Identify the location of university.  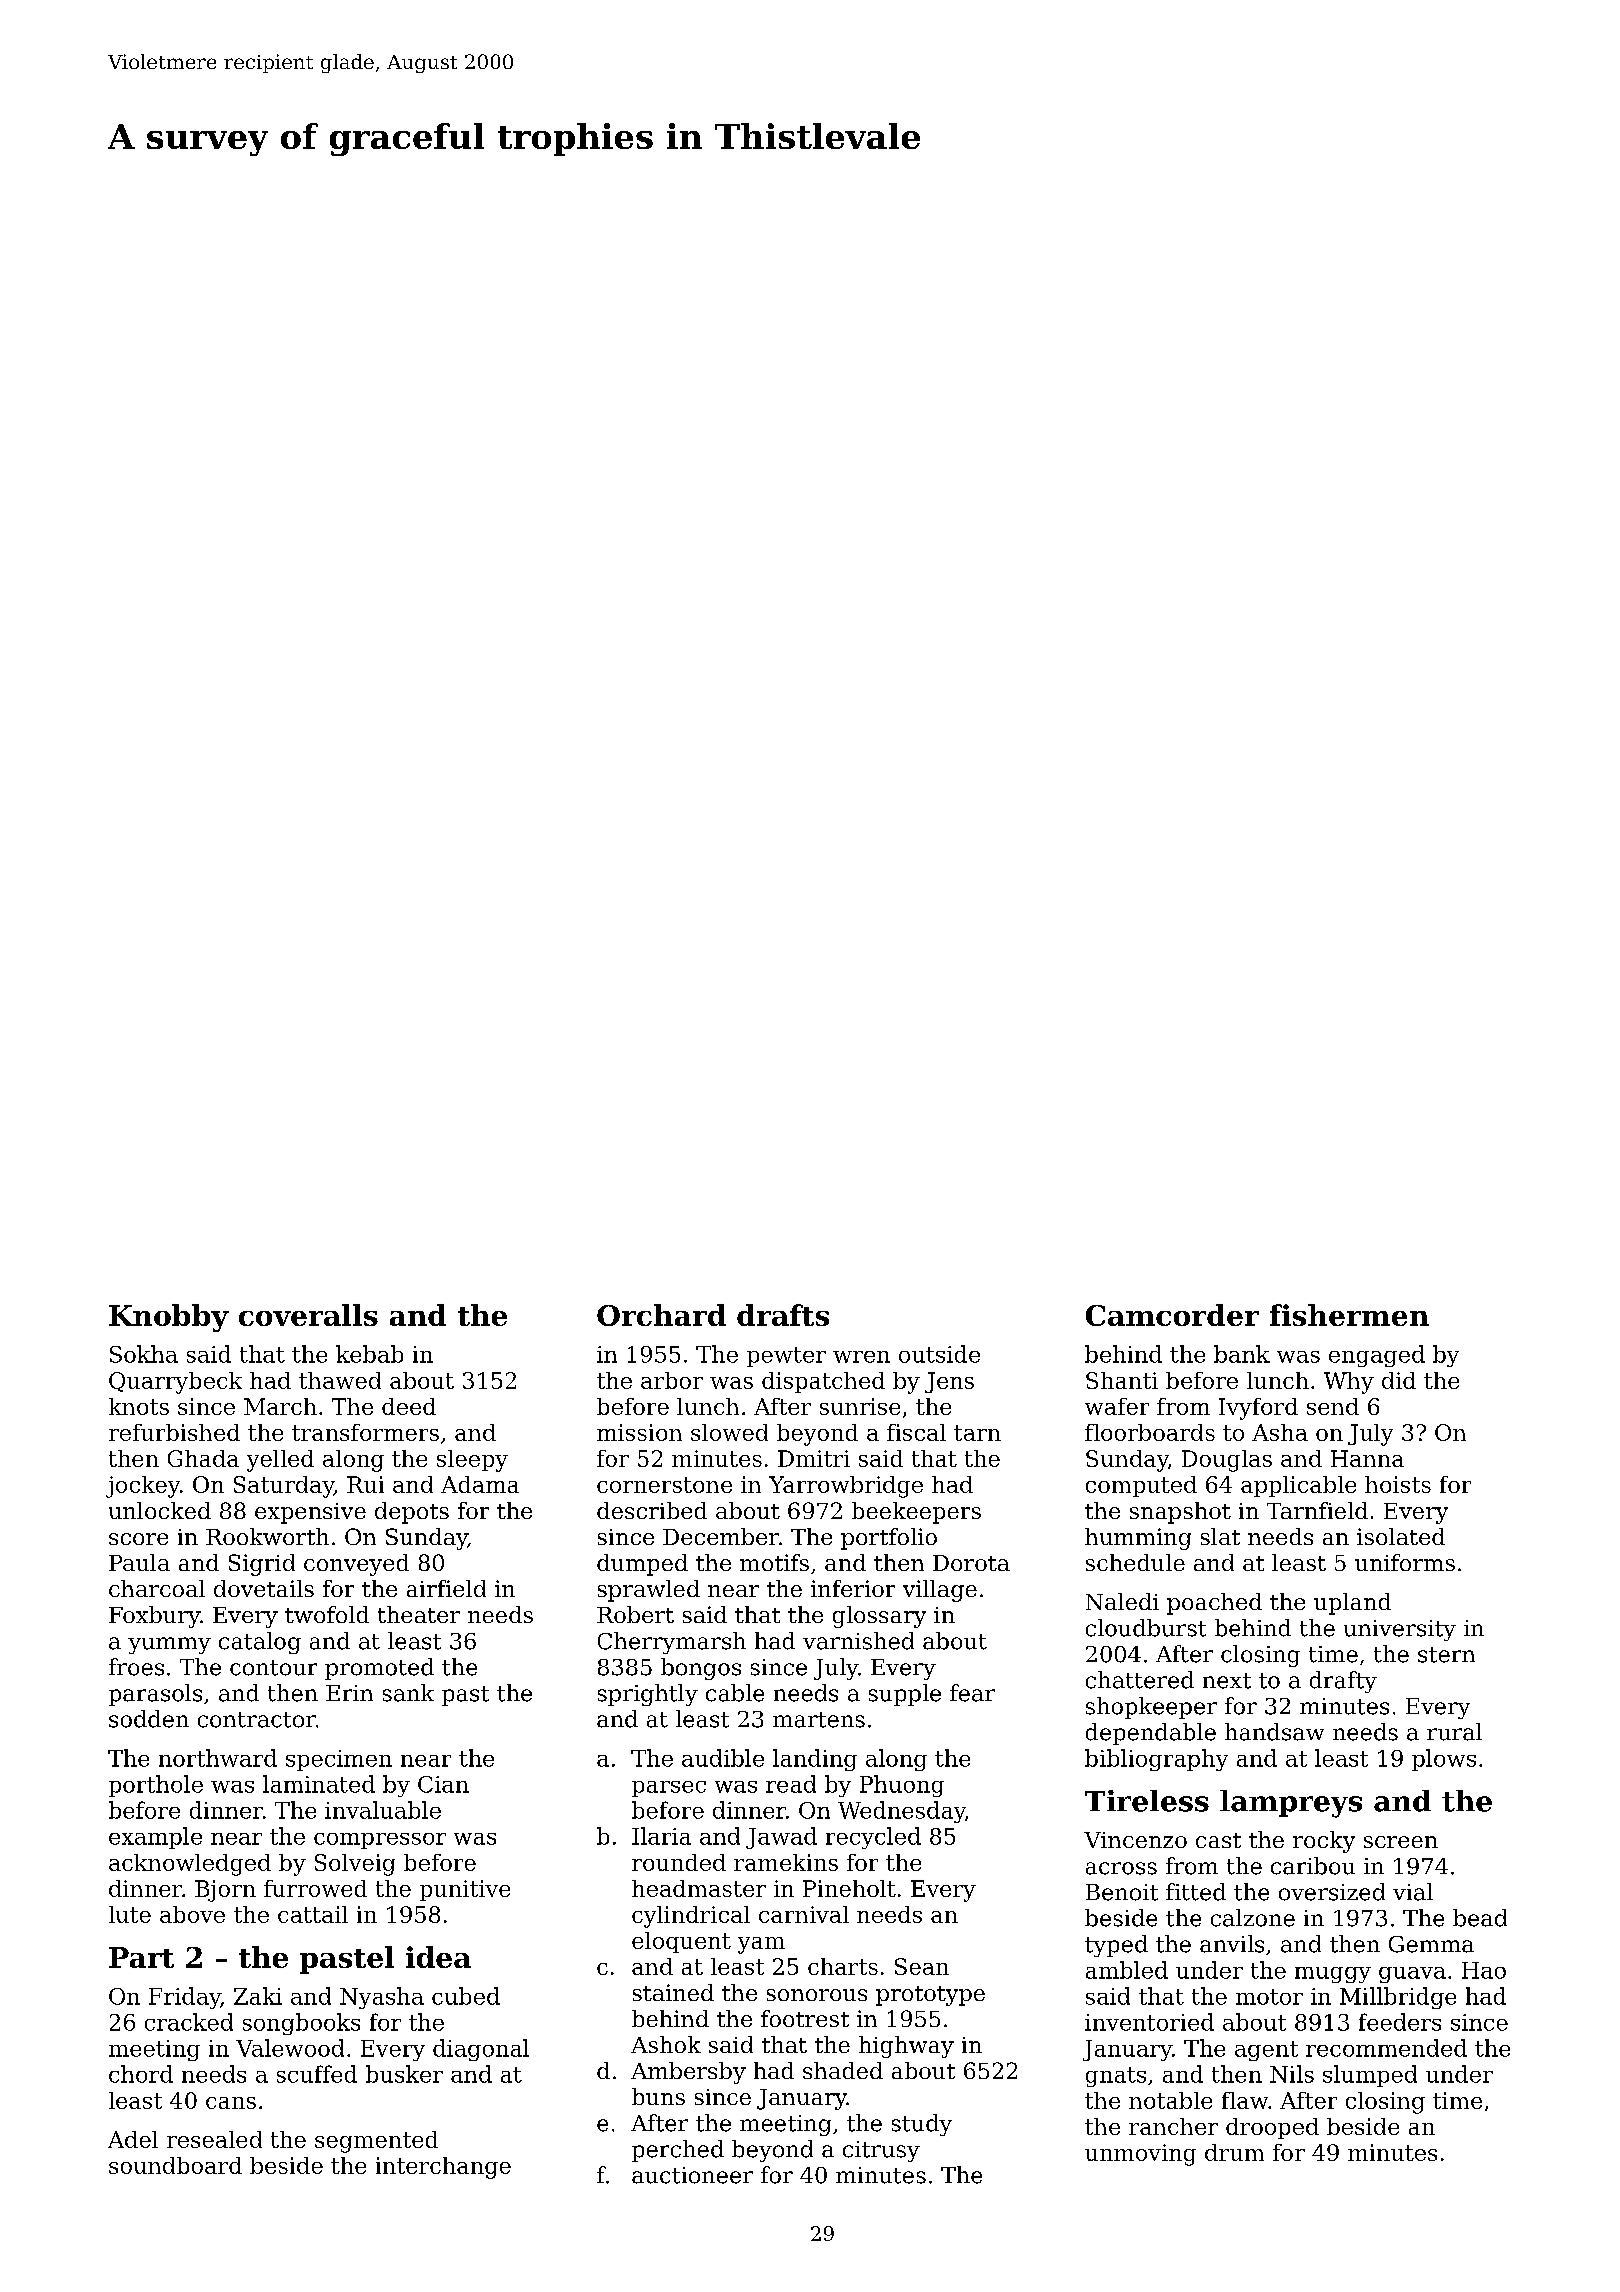
(1400, 1630).
